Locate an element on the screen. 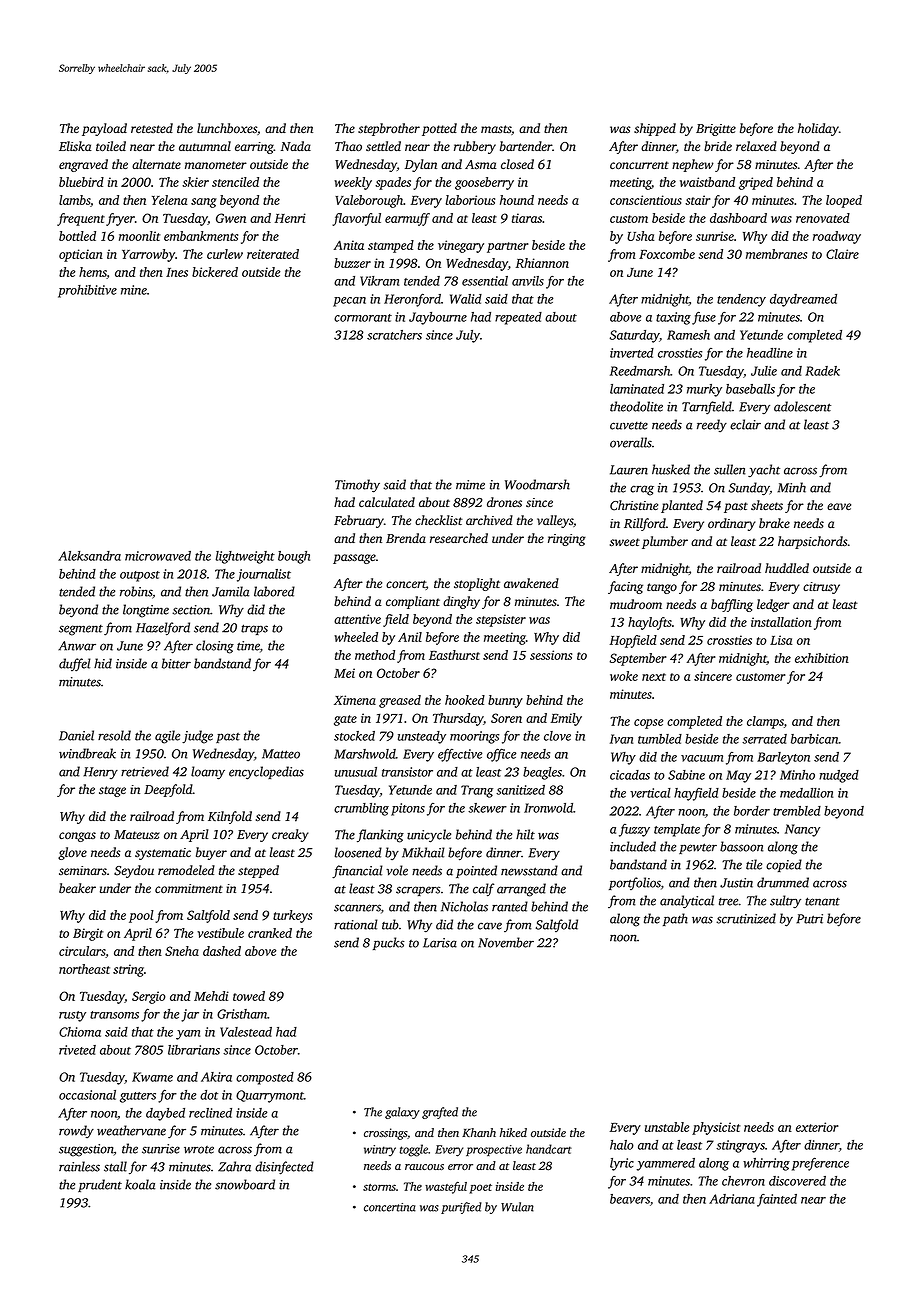 The height and width of the screenshot is (1308, 924). taxing is located at coordinates (673, 318).
